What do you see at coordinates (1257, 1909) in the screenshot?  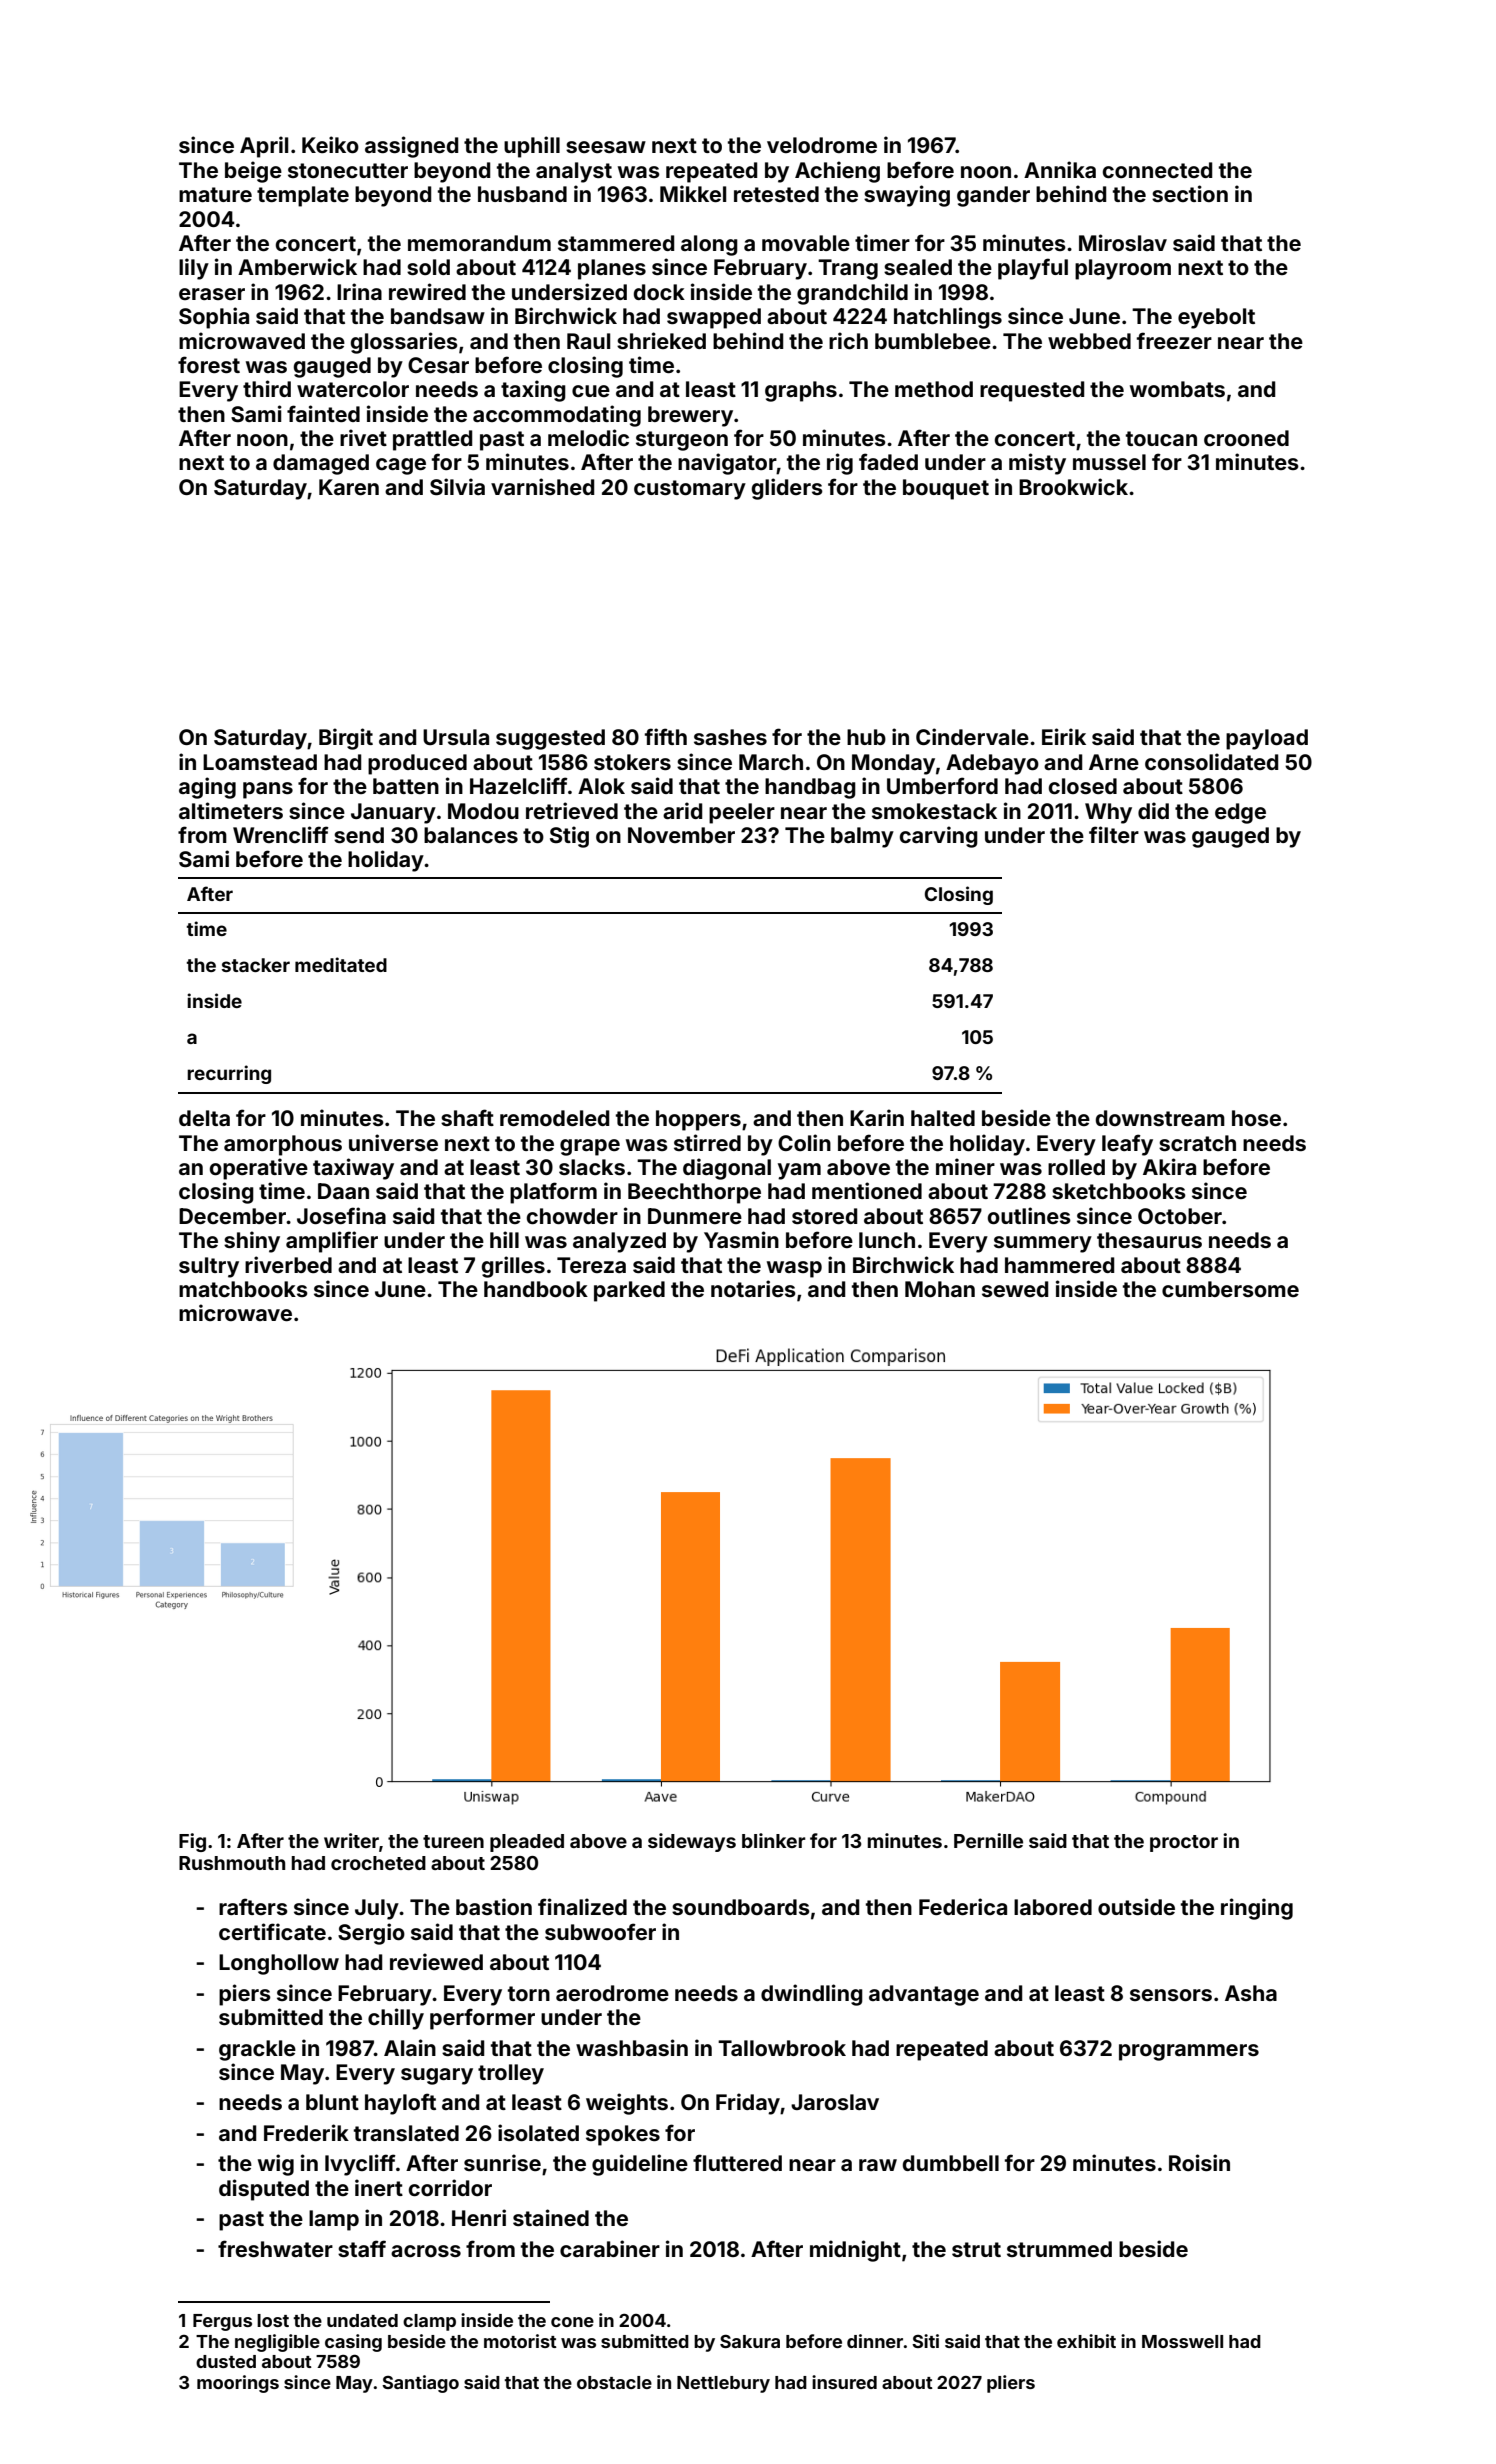 I see `ringing` at bounding box center [1257, 1909].
